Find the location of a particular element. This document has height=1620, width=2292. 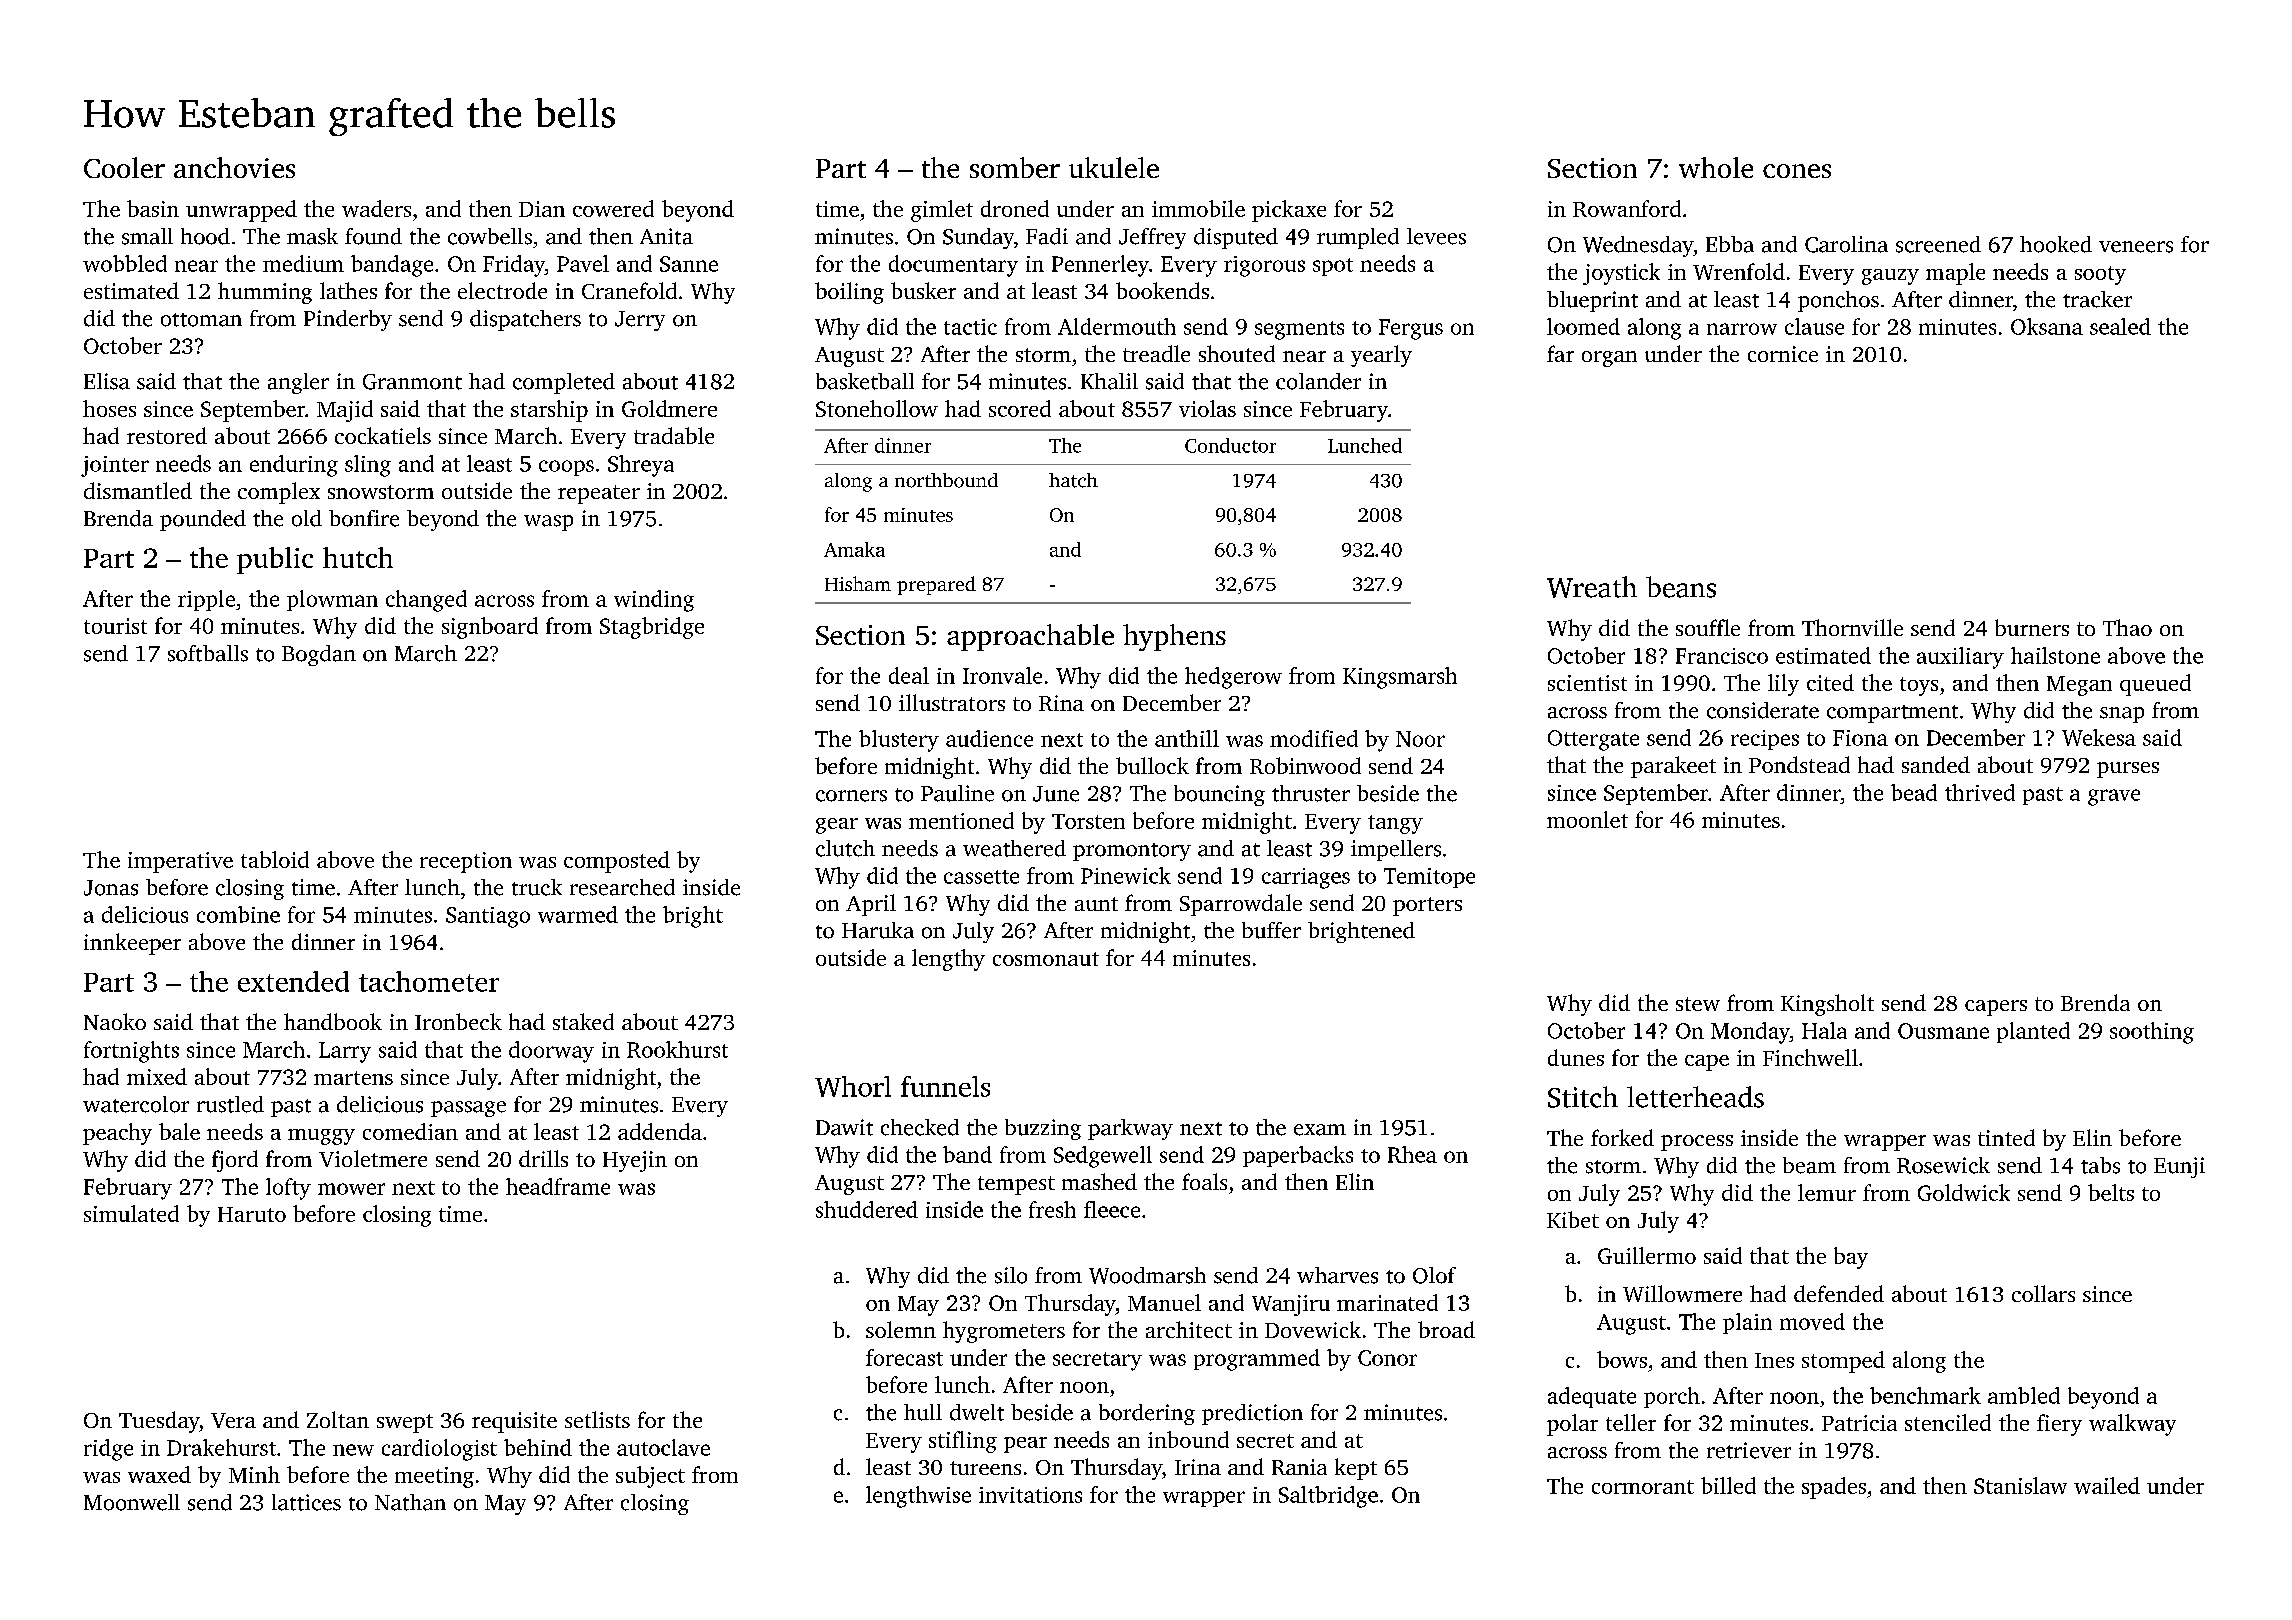

organ is located at coordinates (1609, 359).
